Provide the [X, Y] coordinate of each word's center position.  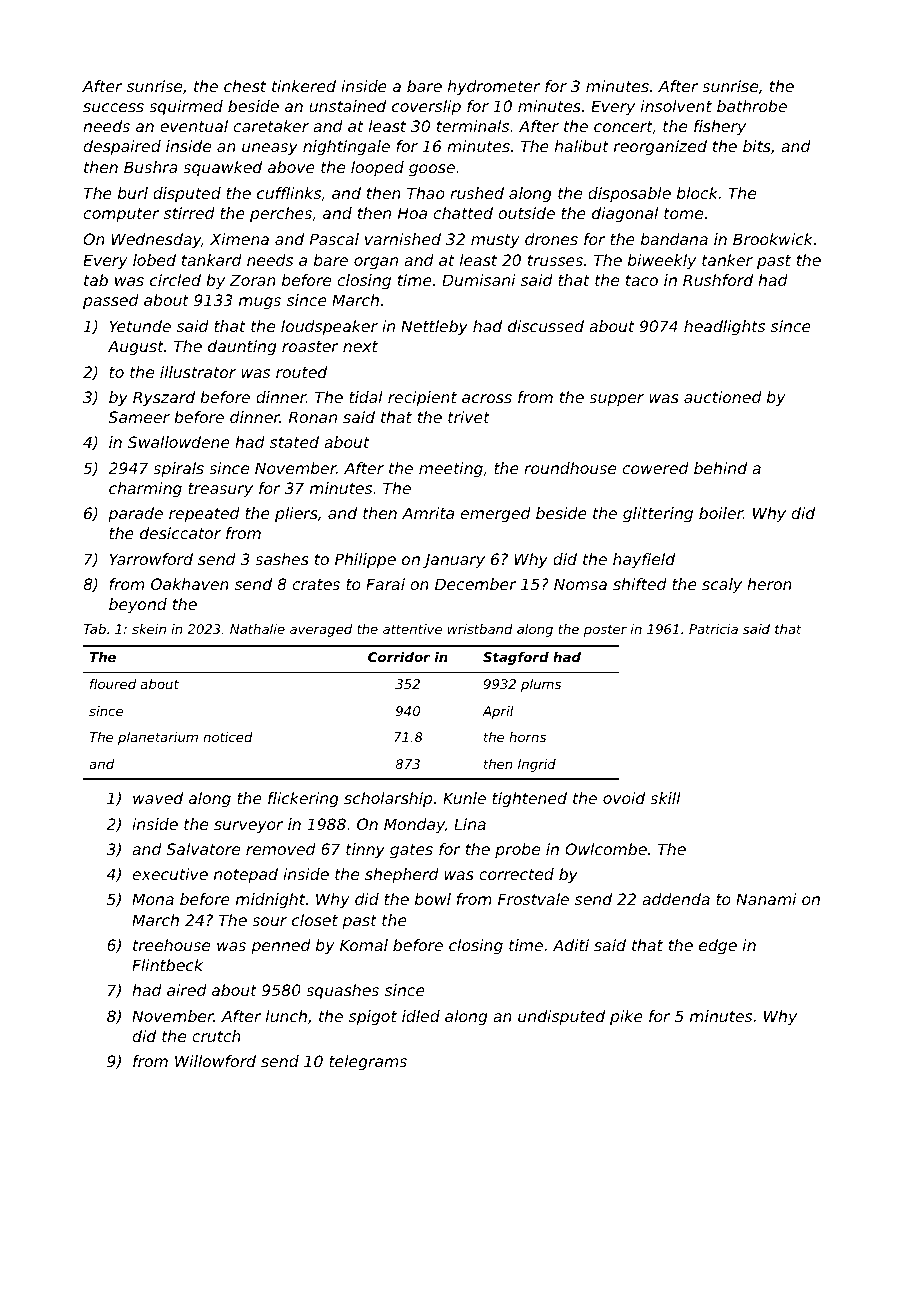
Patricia [713, 629]
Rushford [718, 280]
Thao [426, 193]
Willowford [215, 1061]
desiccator [180, 533]
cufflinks [289, 193]
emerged [496, 514]
